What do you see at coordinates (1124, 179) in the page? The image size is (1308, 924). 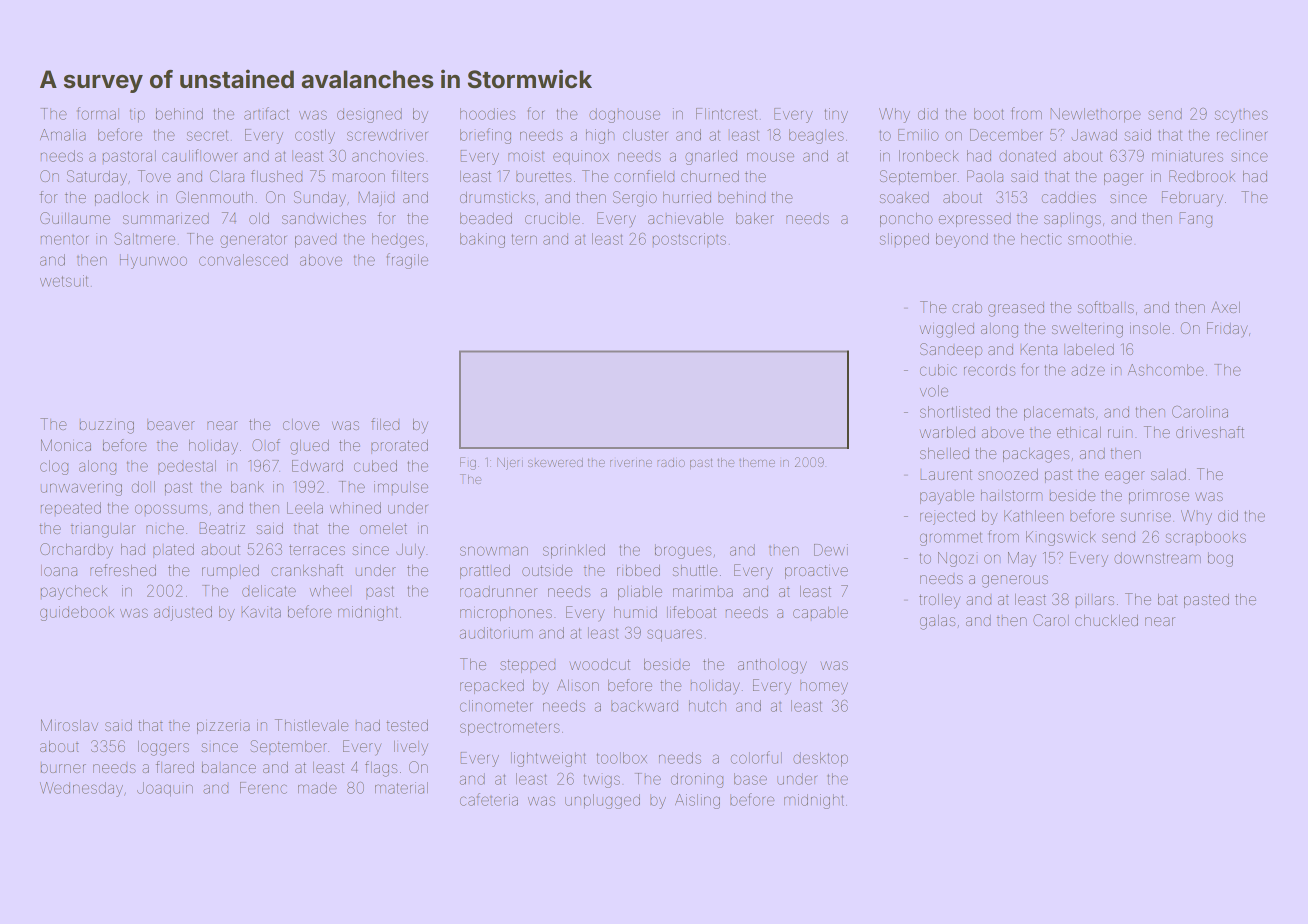 I see `pager` at bounding box center [1124, 179].
